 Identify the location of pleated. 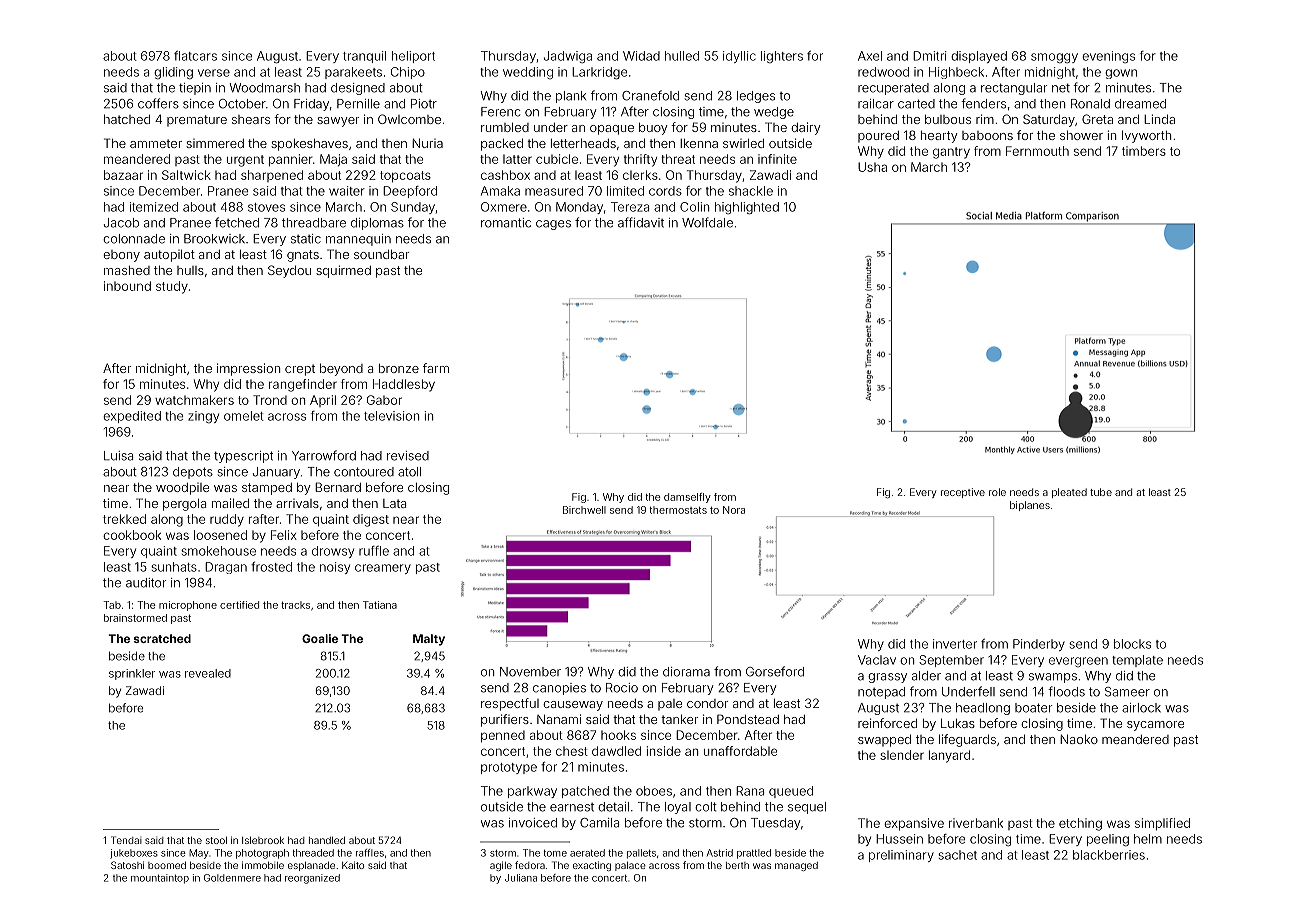
(1069, 493).
